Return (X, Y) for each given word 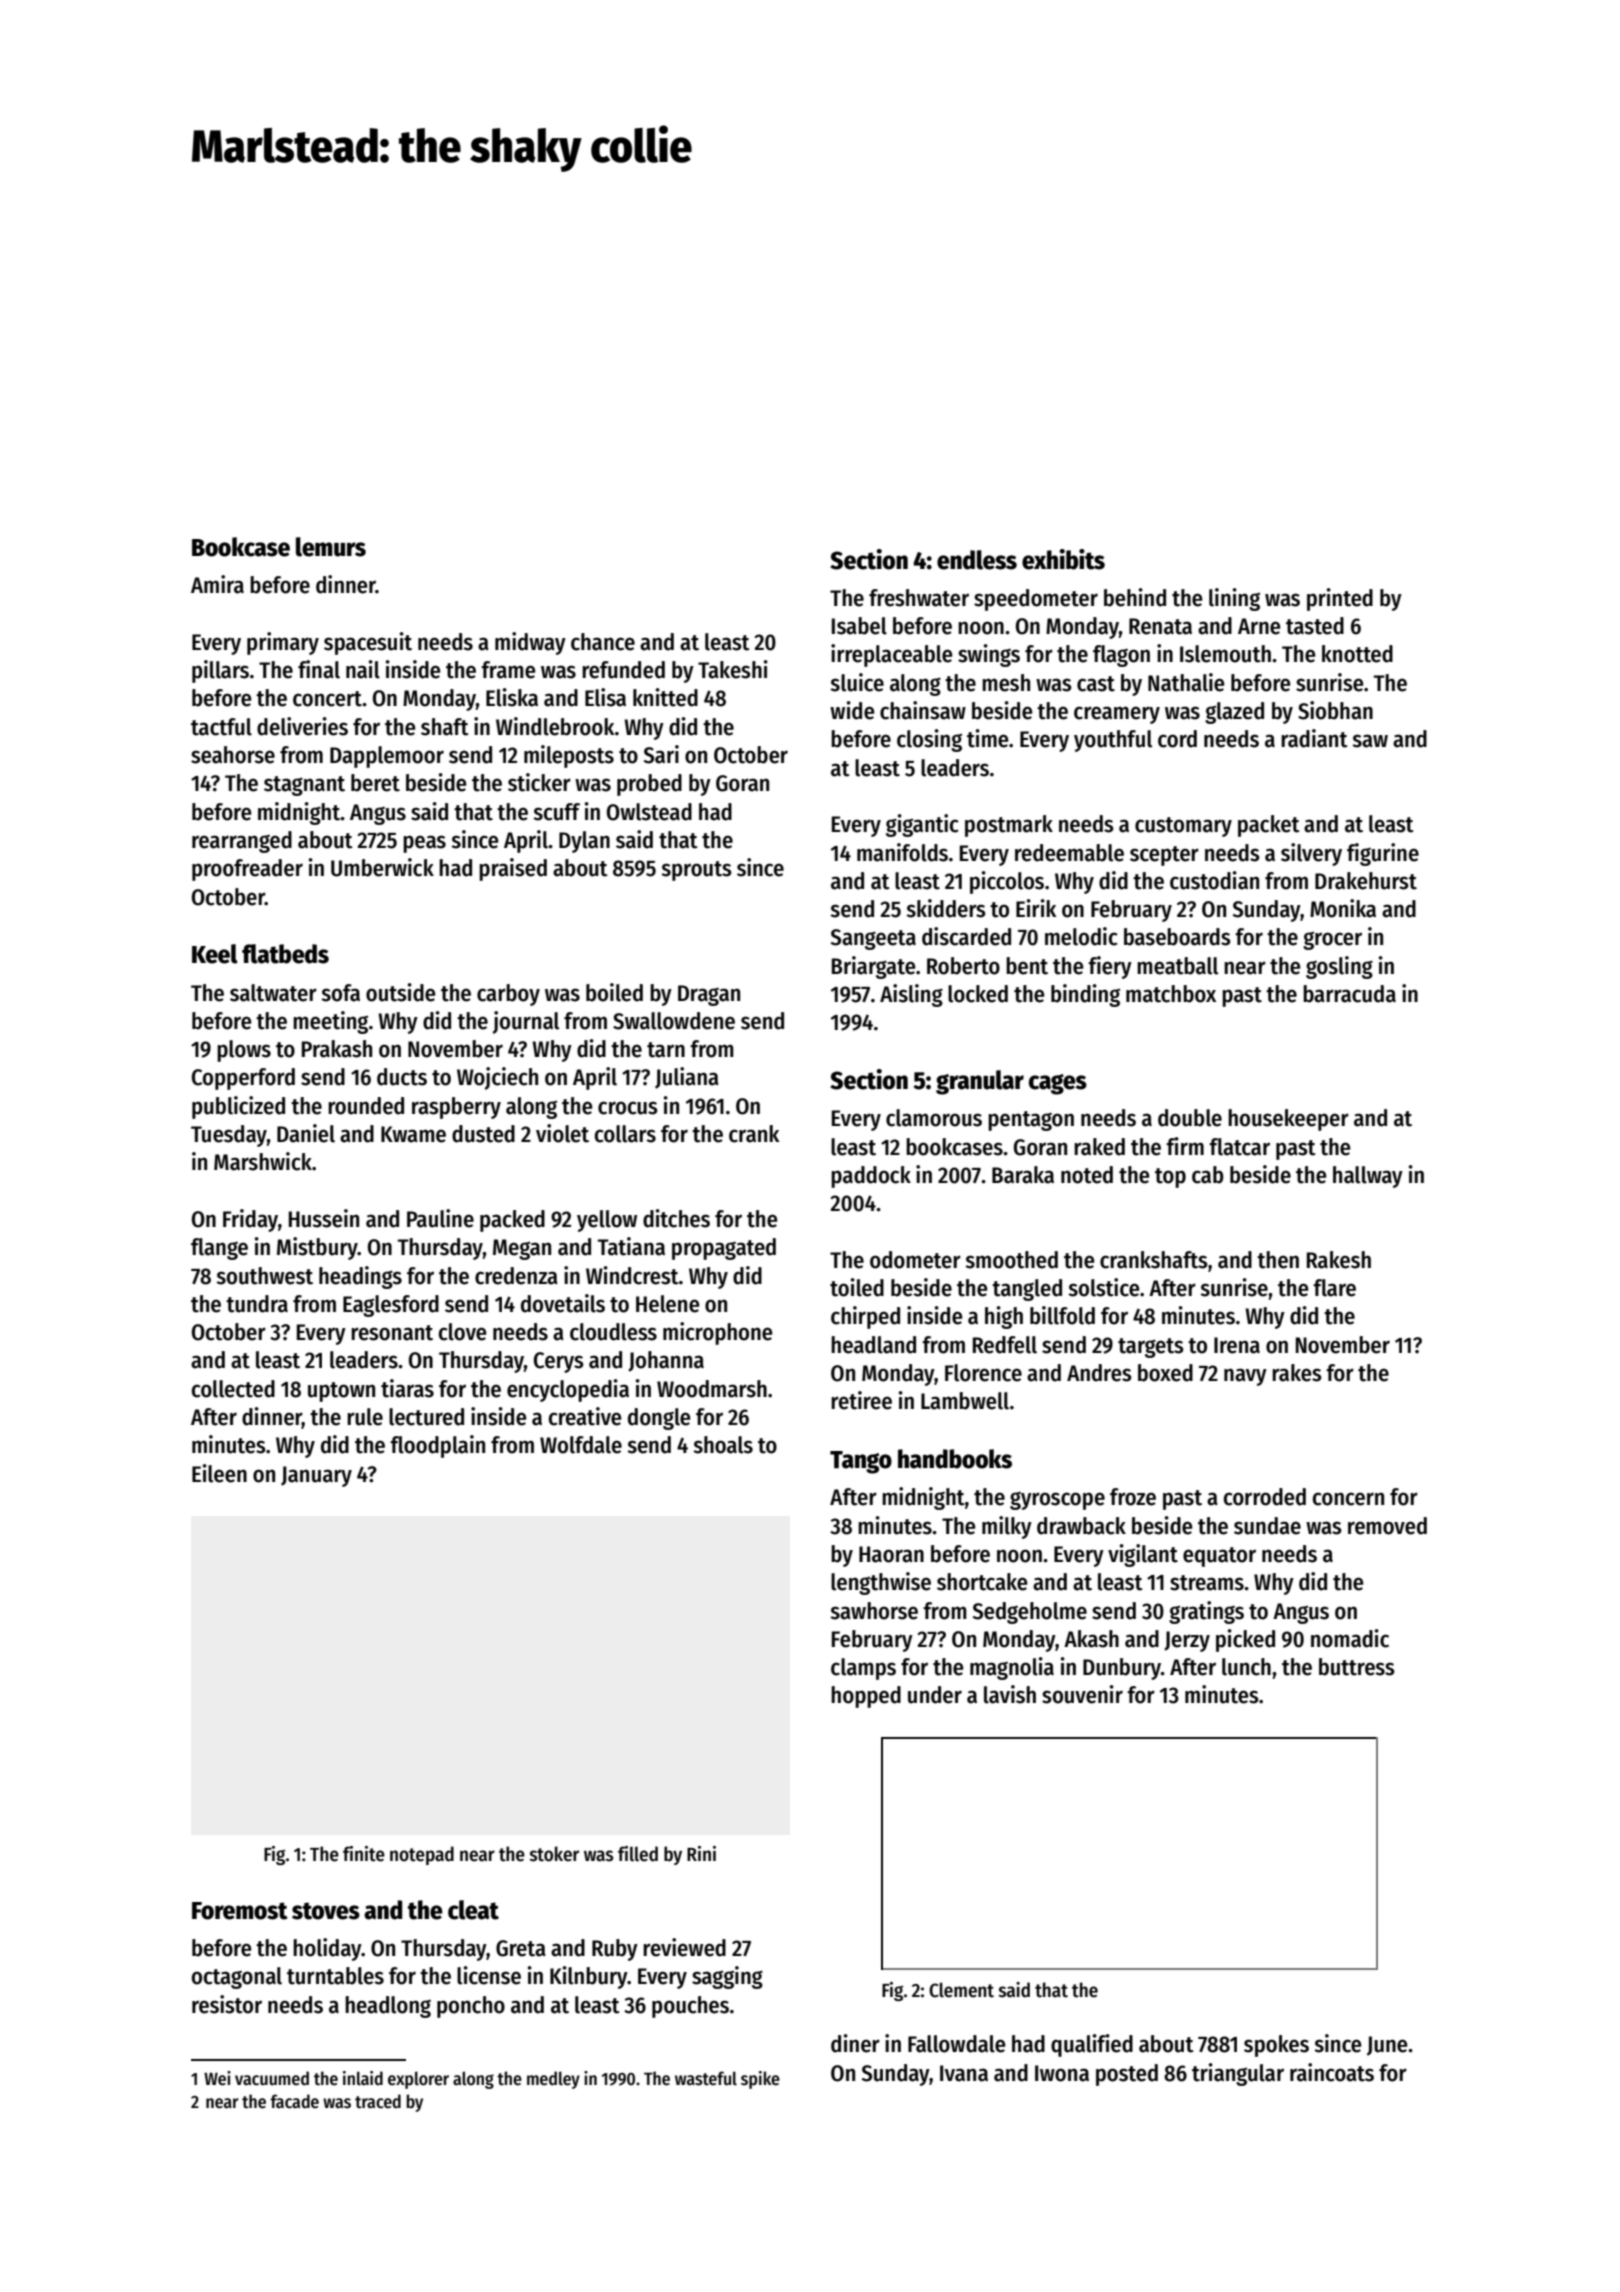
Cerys (559, 1362)
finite (364, 1854)
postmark (1009, 826)
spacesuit (368, 643)
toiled (857, 1287)
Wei (217, 2078)
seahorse (233, 755)
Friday (250, 1220)
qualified (1092, 2045)
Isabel (859, 626)
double (1190, 1118)
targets (1151, 1348)
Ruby (615, 1950)
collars (625, 1134)
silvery (1311, 854)
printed (1340, 599)
